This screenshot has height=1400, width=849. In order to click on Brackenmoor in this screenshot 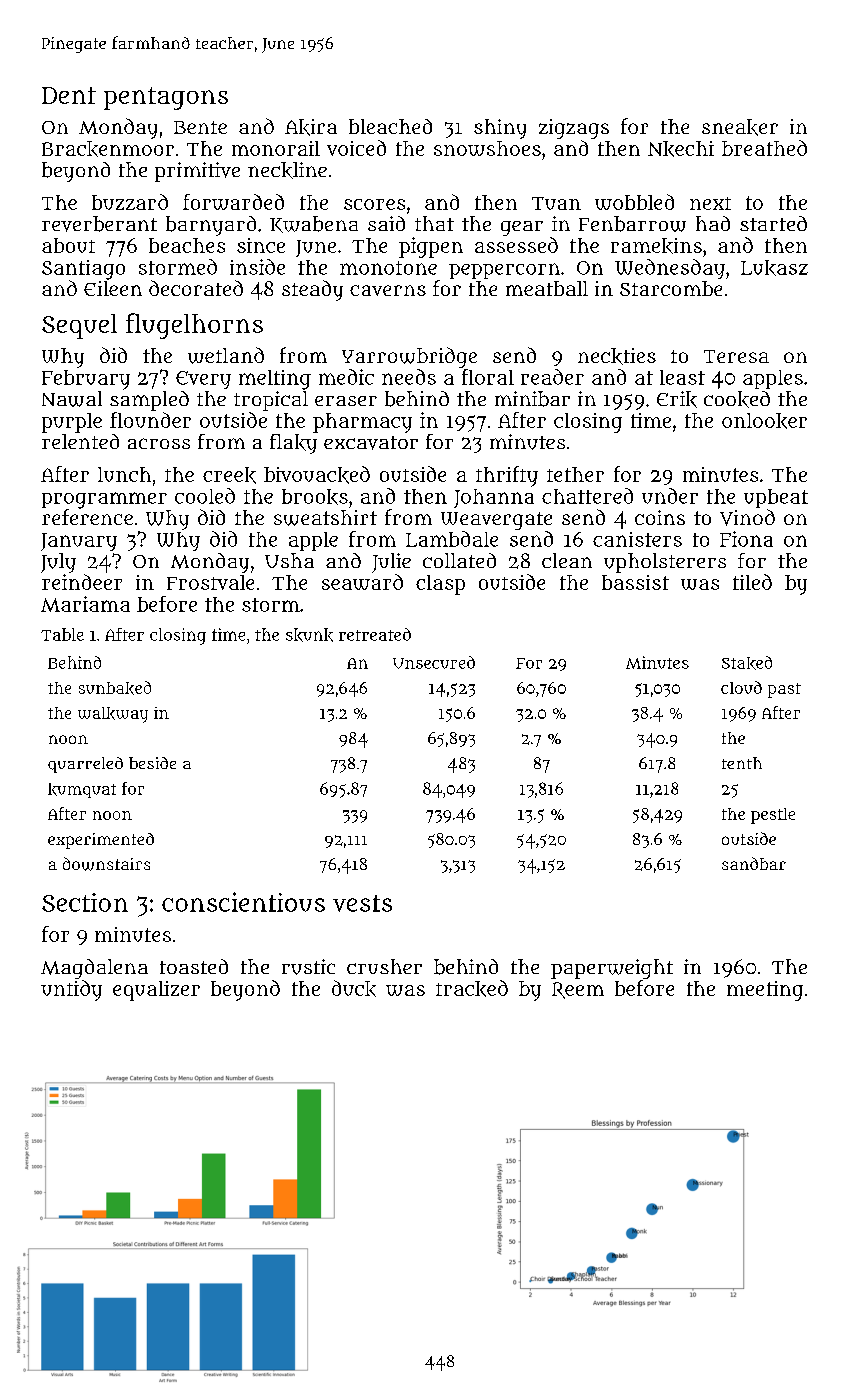, I will do `click(108, 149)`.
